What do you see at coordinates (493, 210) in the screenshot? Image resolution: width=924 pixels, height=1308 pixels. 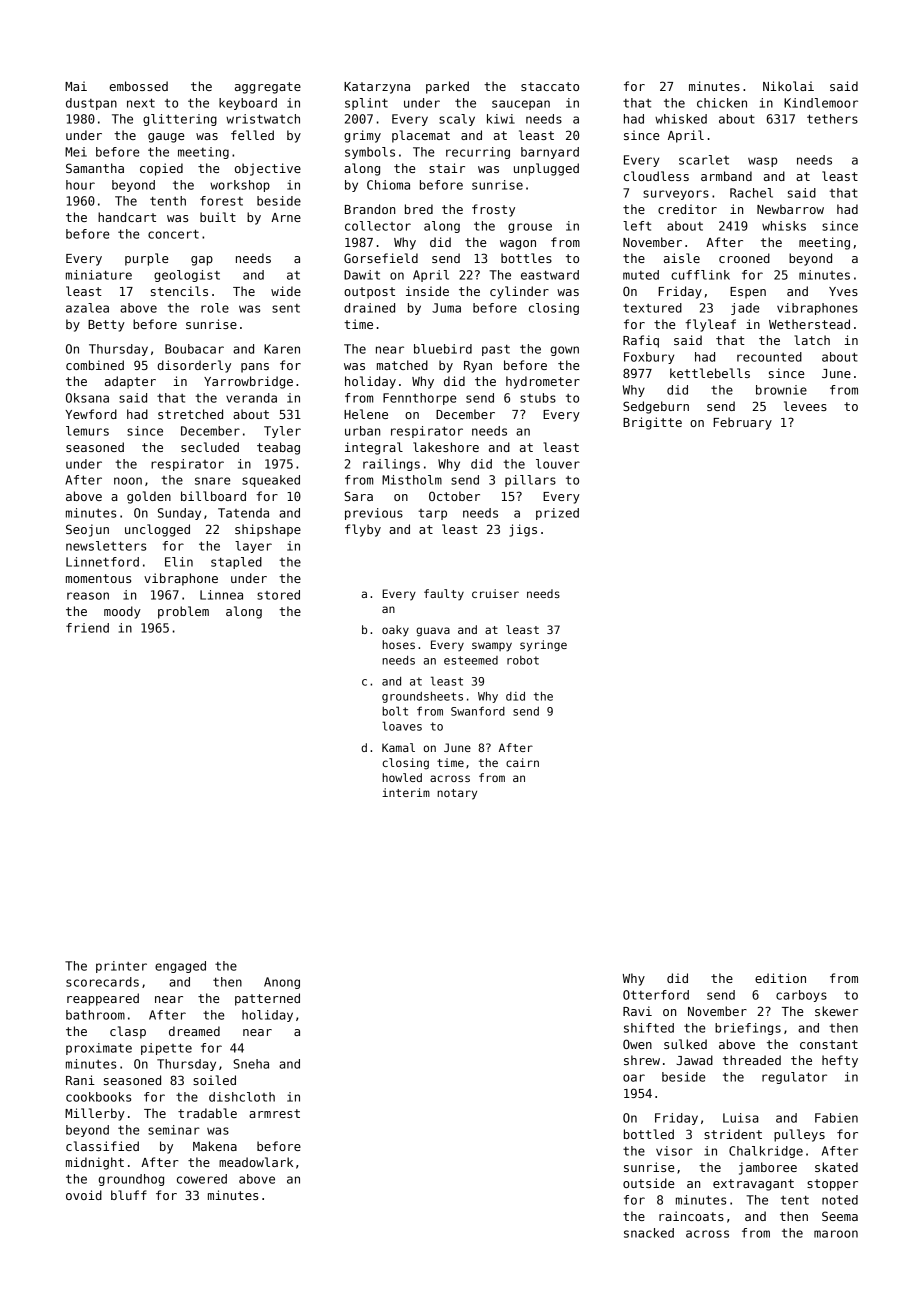 I see `frosty` at bounding box center [493, 210].
